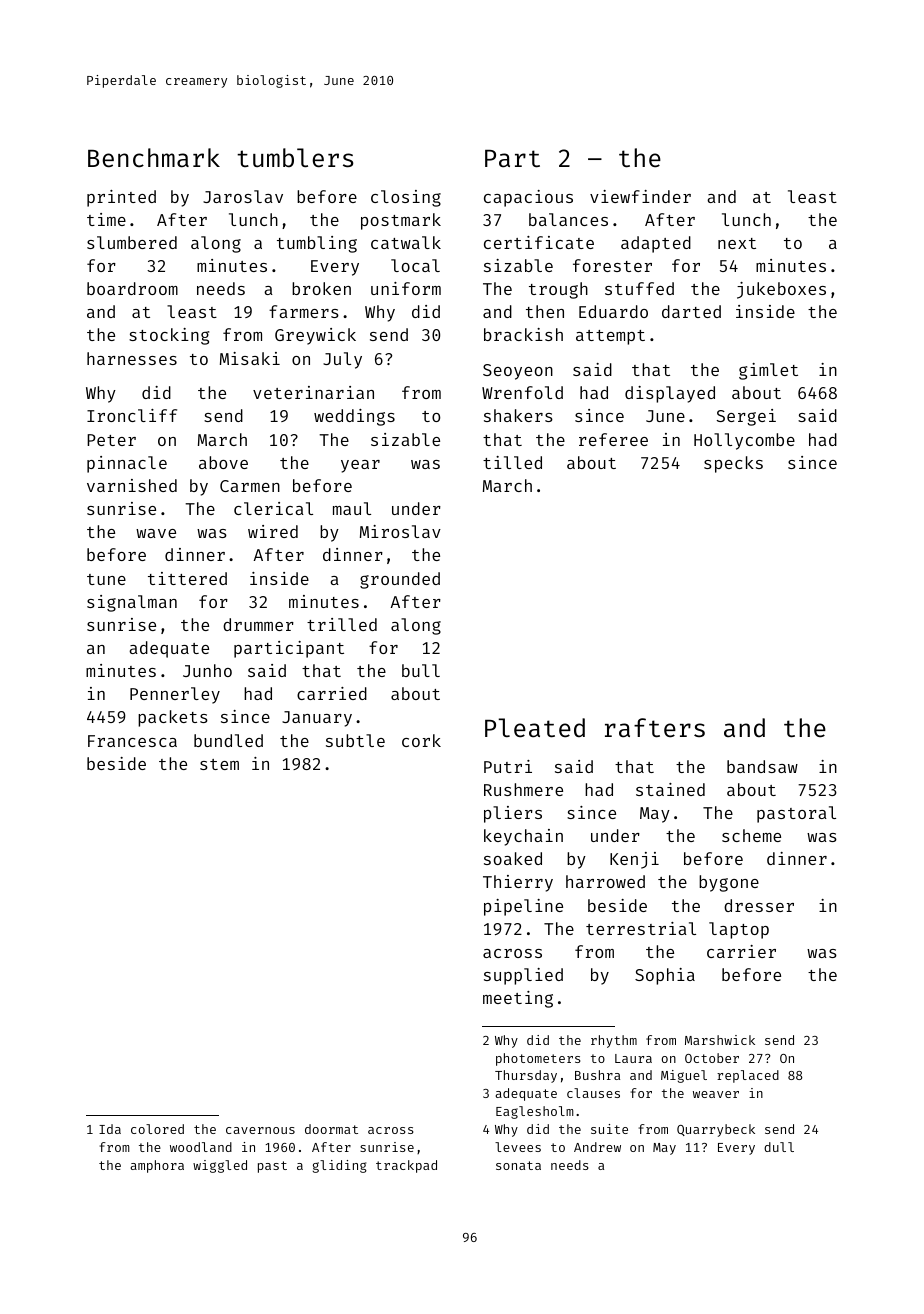 Image resolution: width=924 pixels, height=1314 pixels. Describe the element at coordinates (535, 728) in the screenshot. I see `Pleated` at that location.
